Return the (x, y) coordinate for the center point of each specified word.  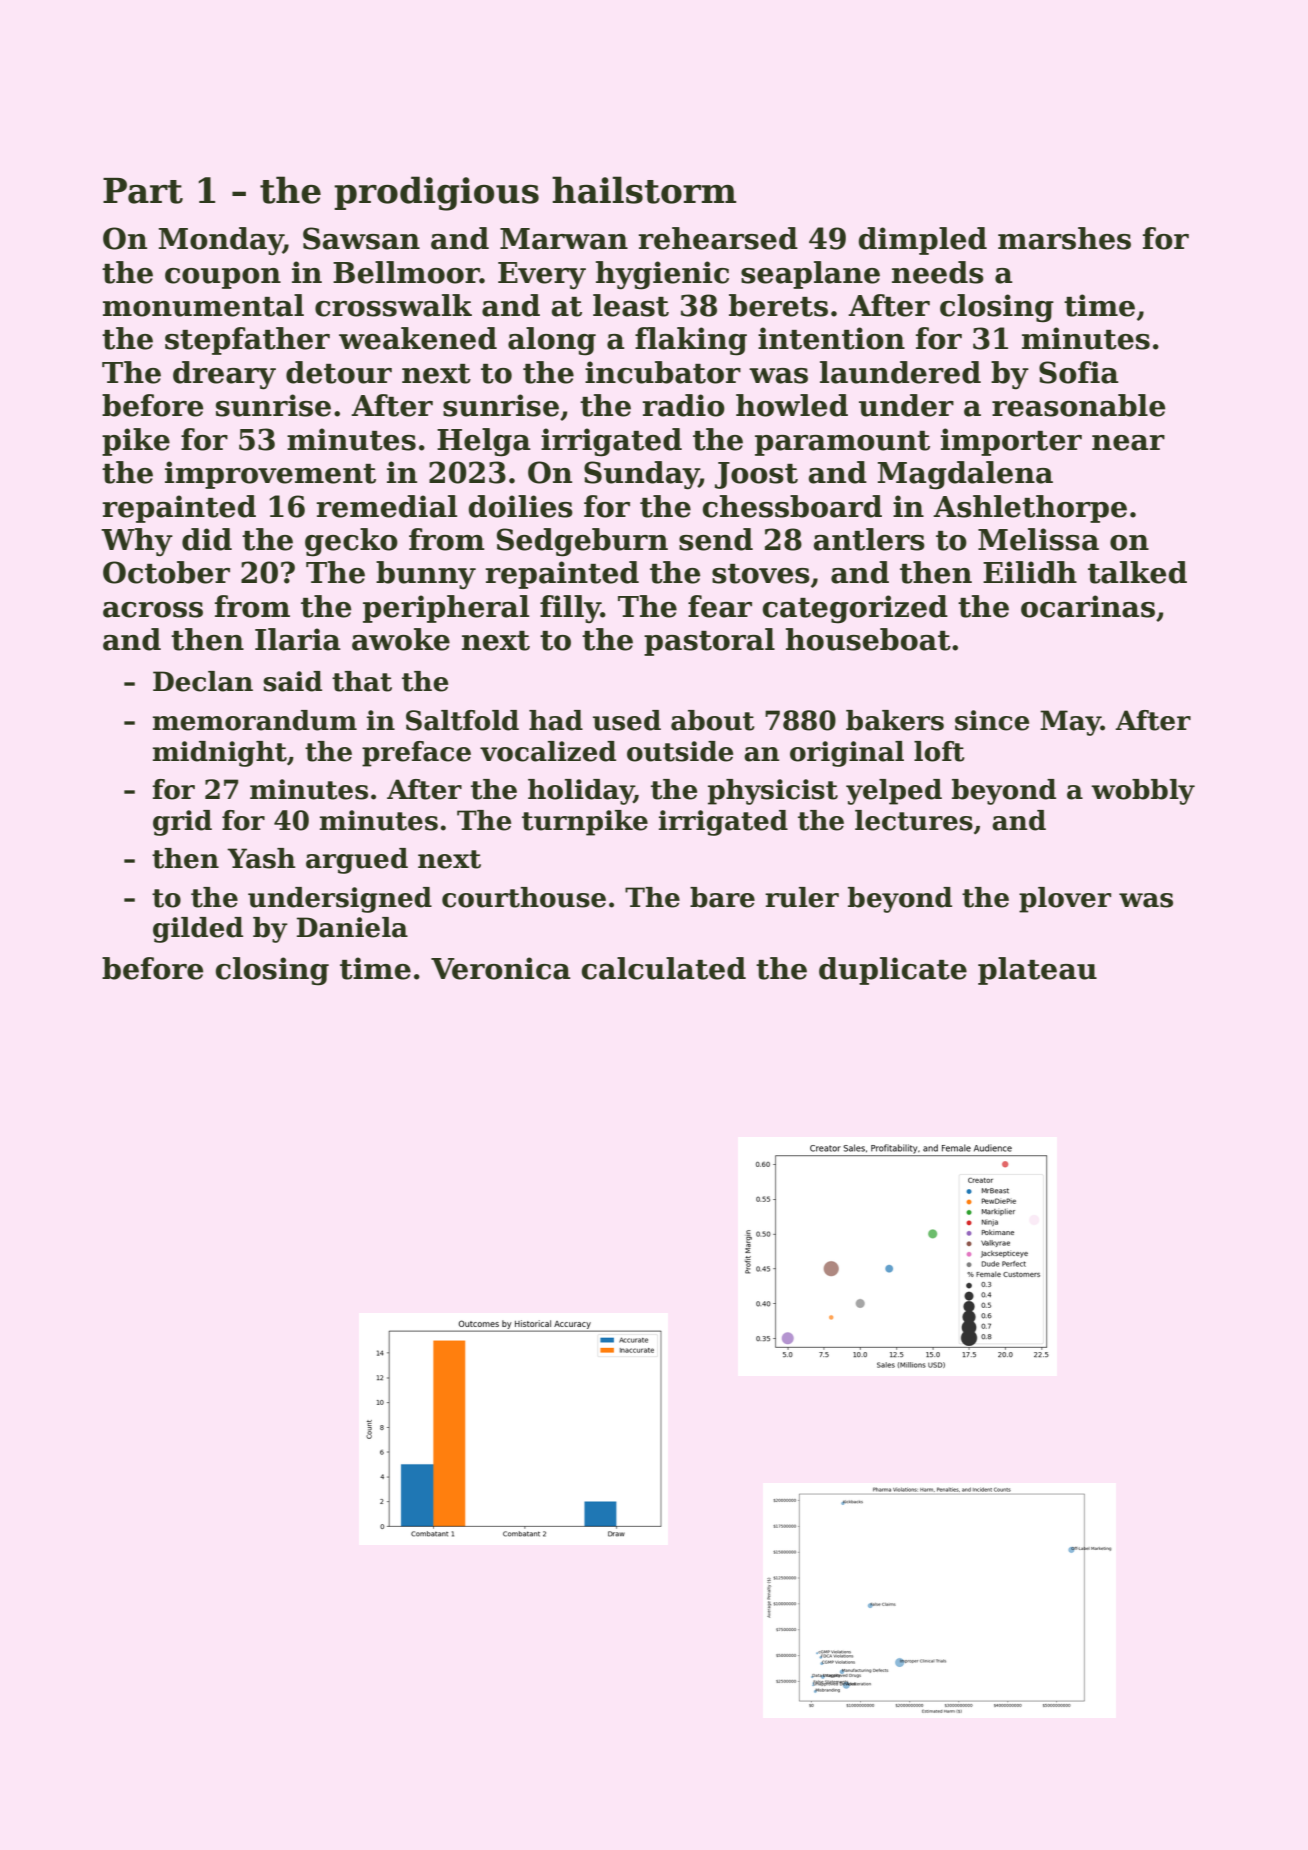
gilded (198, 930)
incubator (663, 372)
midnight (220, 754)
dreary (224, 375)
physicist (773, 792)
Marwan (564, 239)
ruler (802, 897)
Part (143, 191)
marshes (1064, 238)
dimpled (922, 241)
